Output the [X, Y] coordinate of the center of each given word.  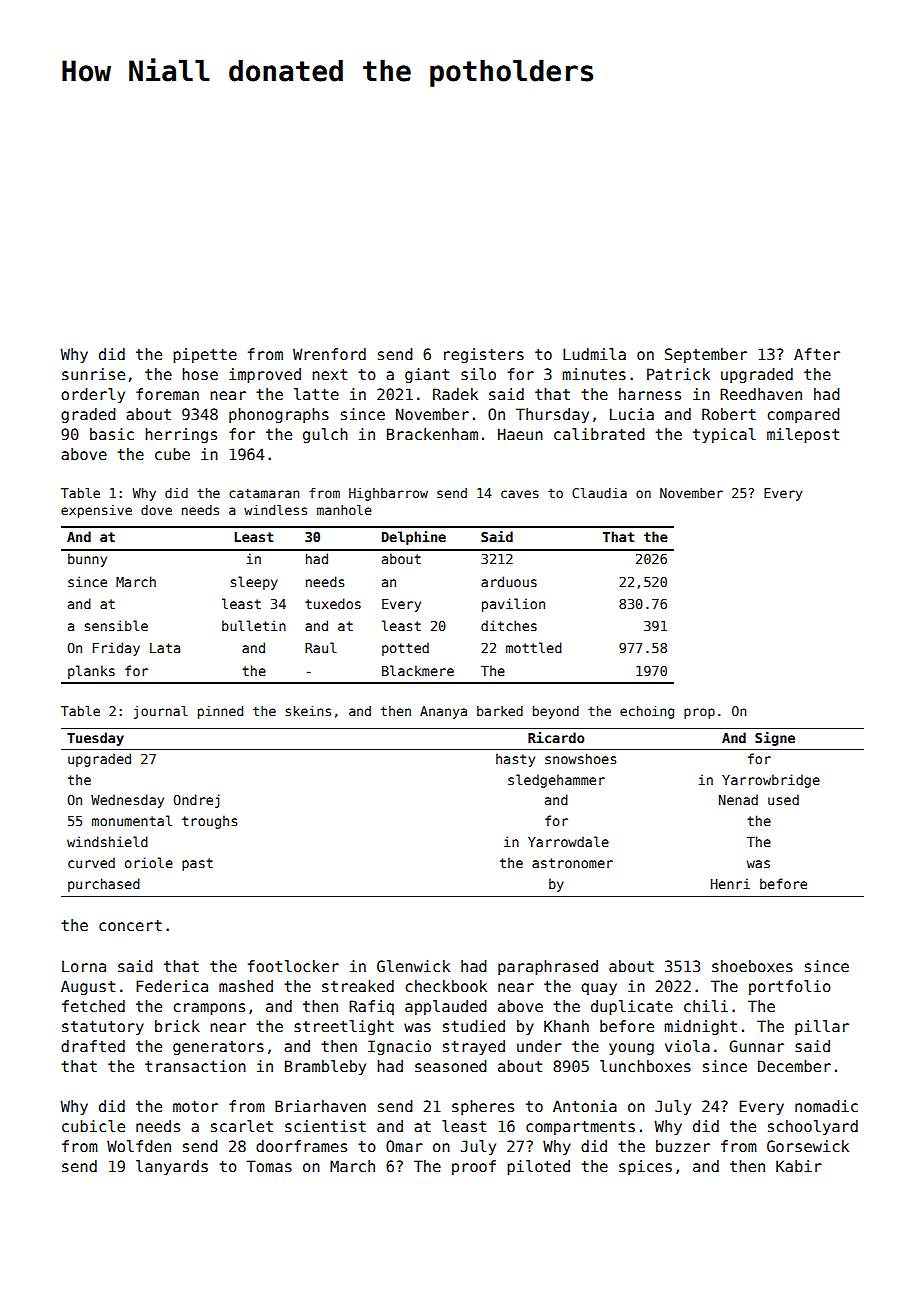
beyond [556, 712]
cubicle [93, 1126]
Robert [729, 414]
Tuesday [95, 739]
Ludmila [594, 354]
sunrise [93, 374]
